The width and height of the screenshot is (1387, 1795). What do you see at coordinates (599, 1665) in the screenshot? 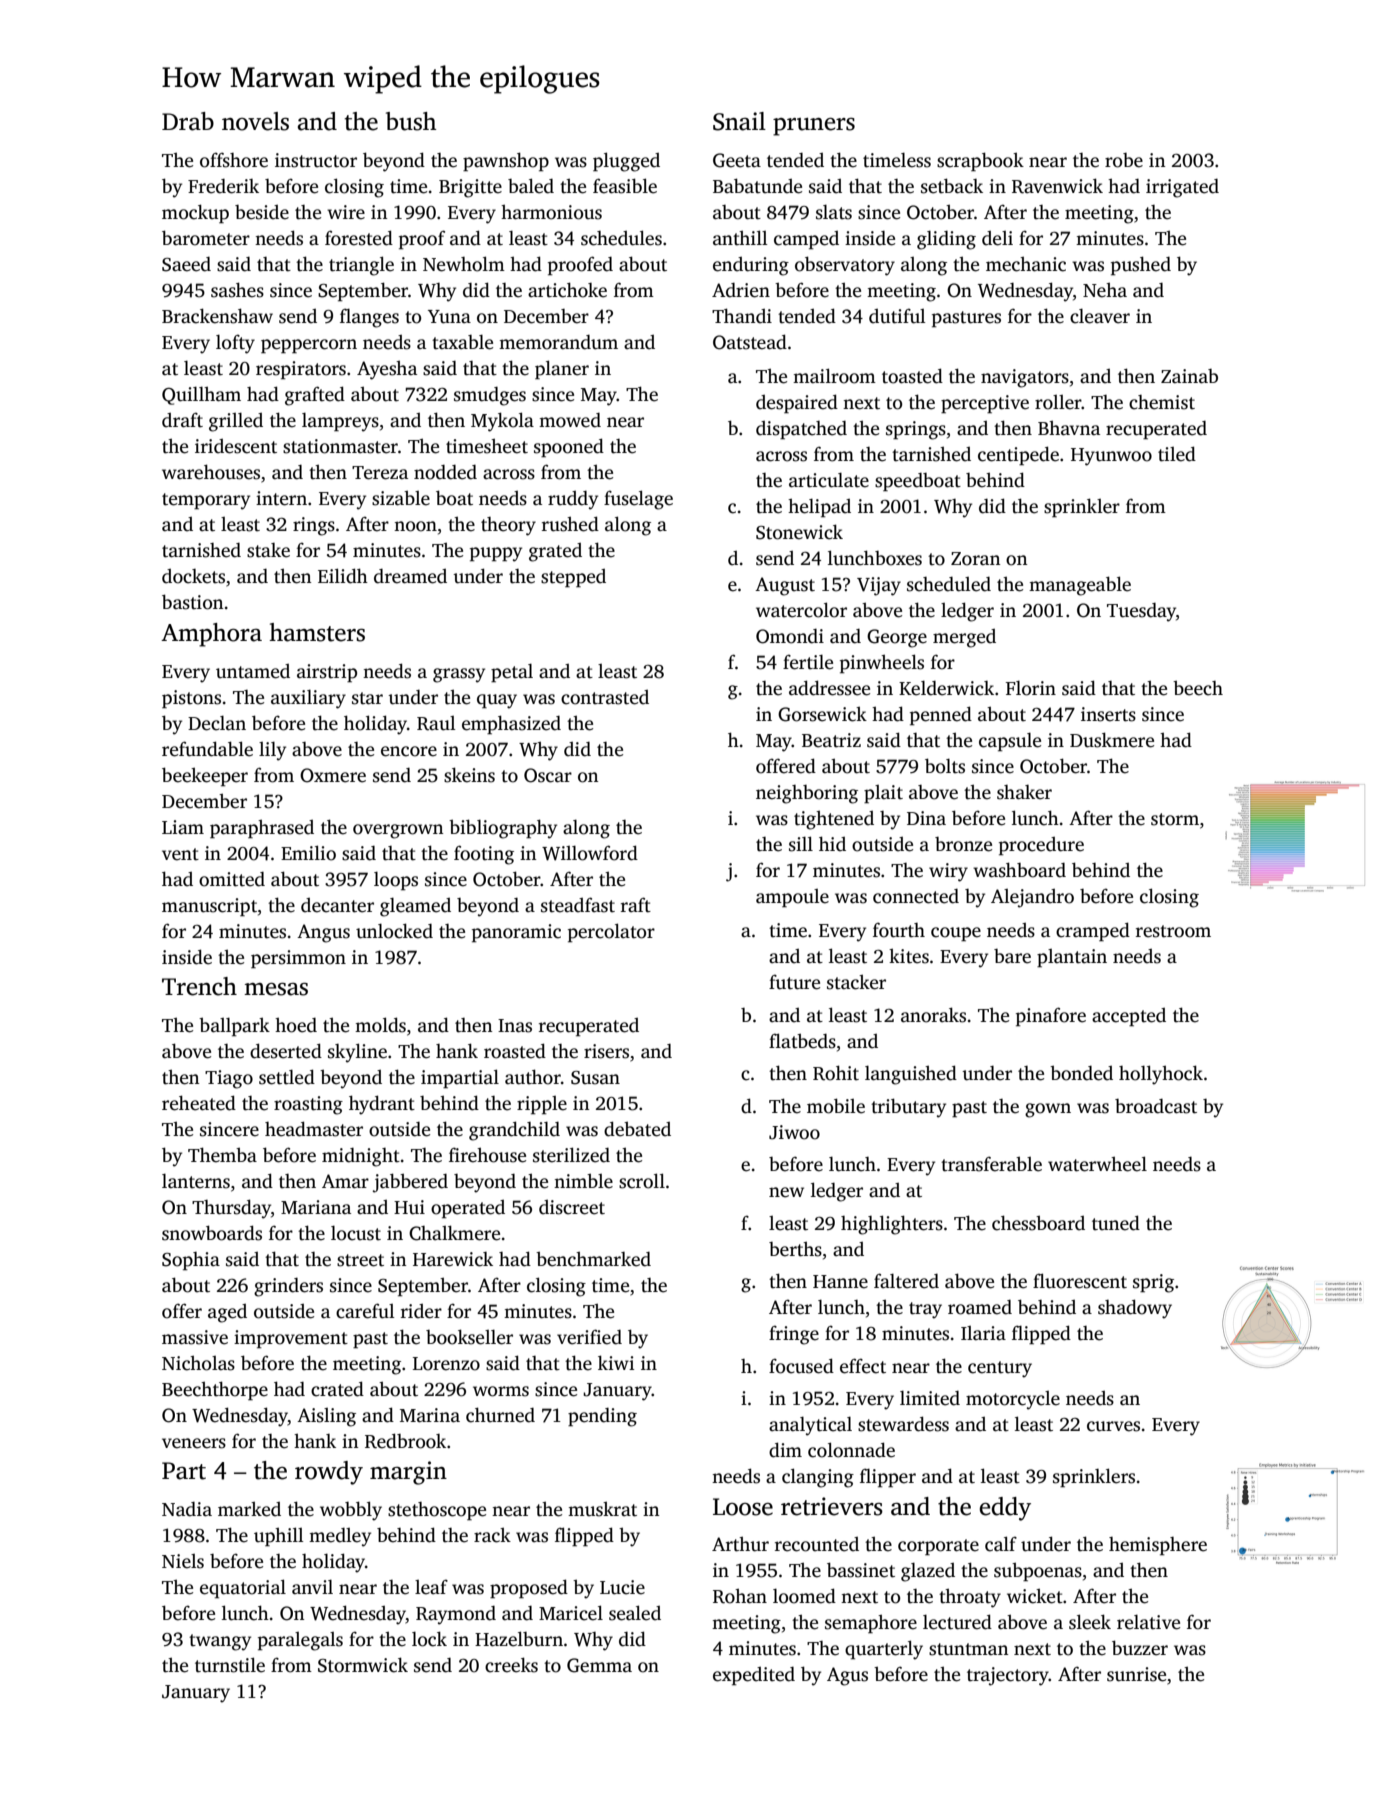
I see `Gemma` at bounding box center [599, 1665].
